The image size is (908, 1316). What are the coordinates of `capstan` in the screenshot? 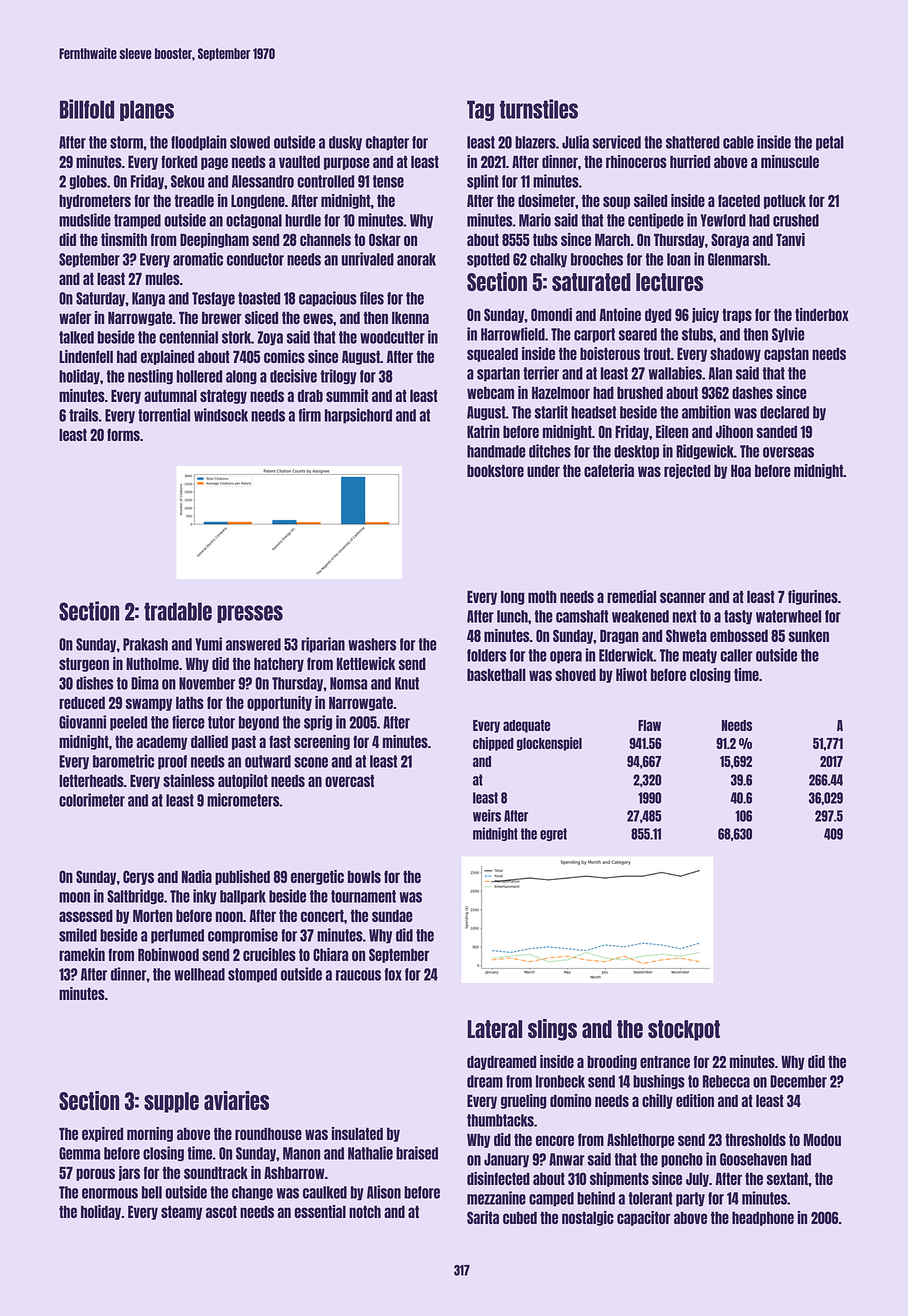 It's located at (786, 355).
